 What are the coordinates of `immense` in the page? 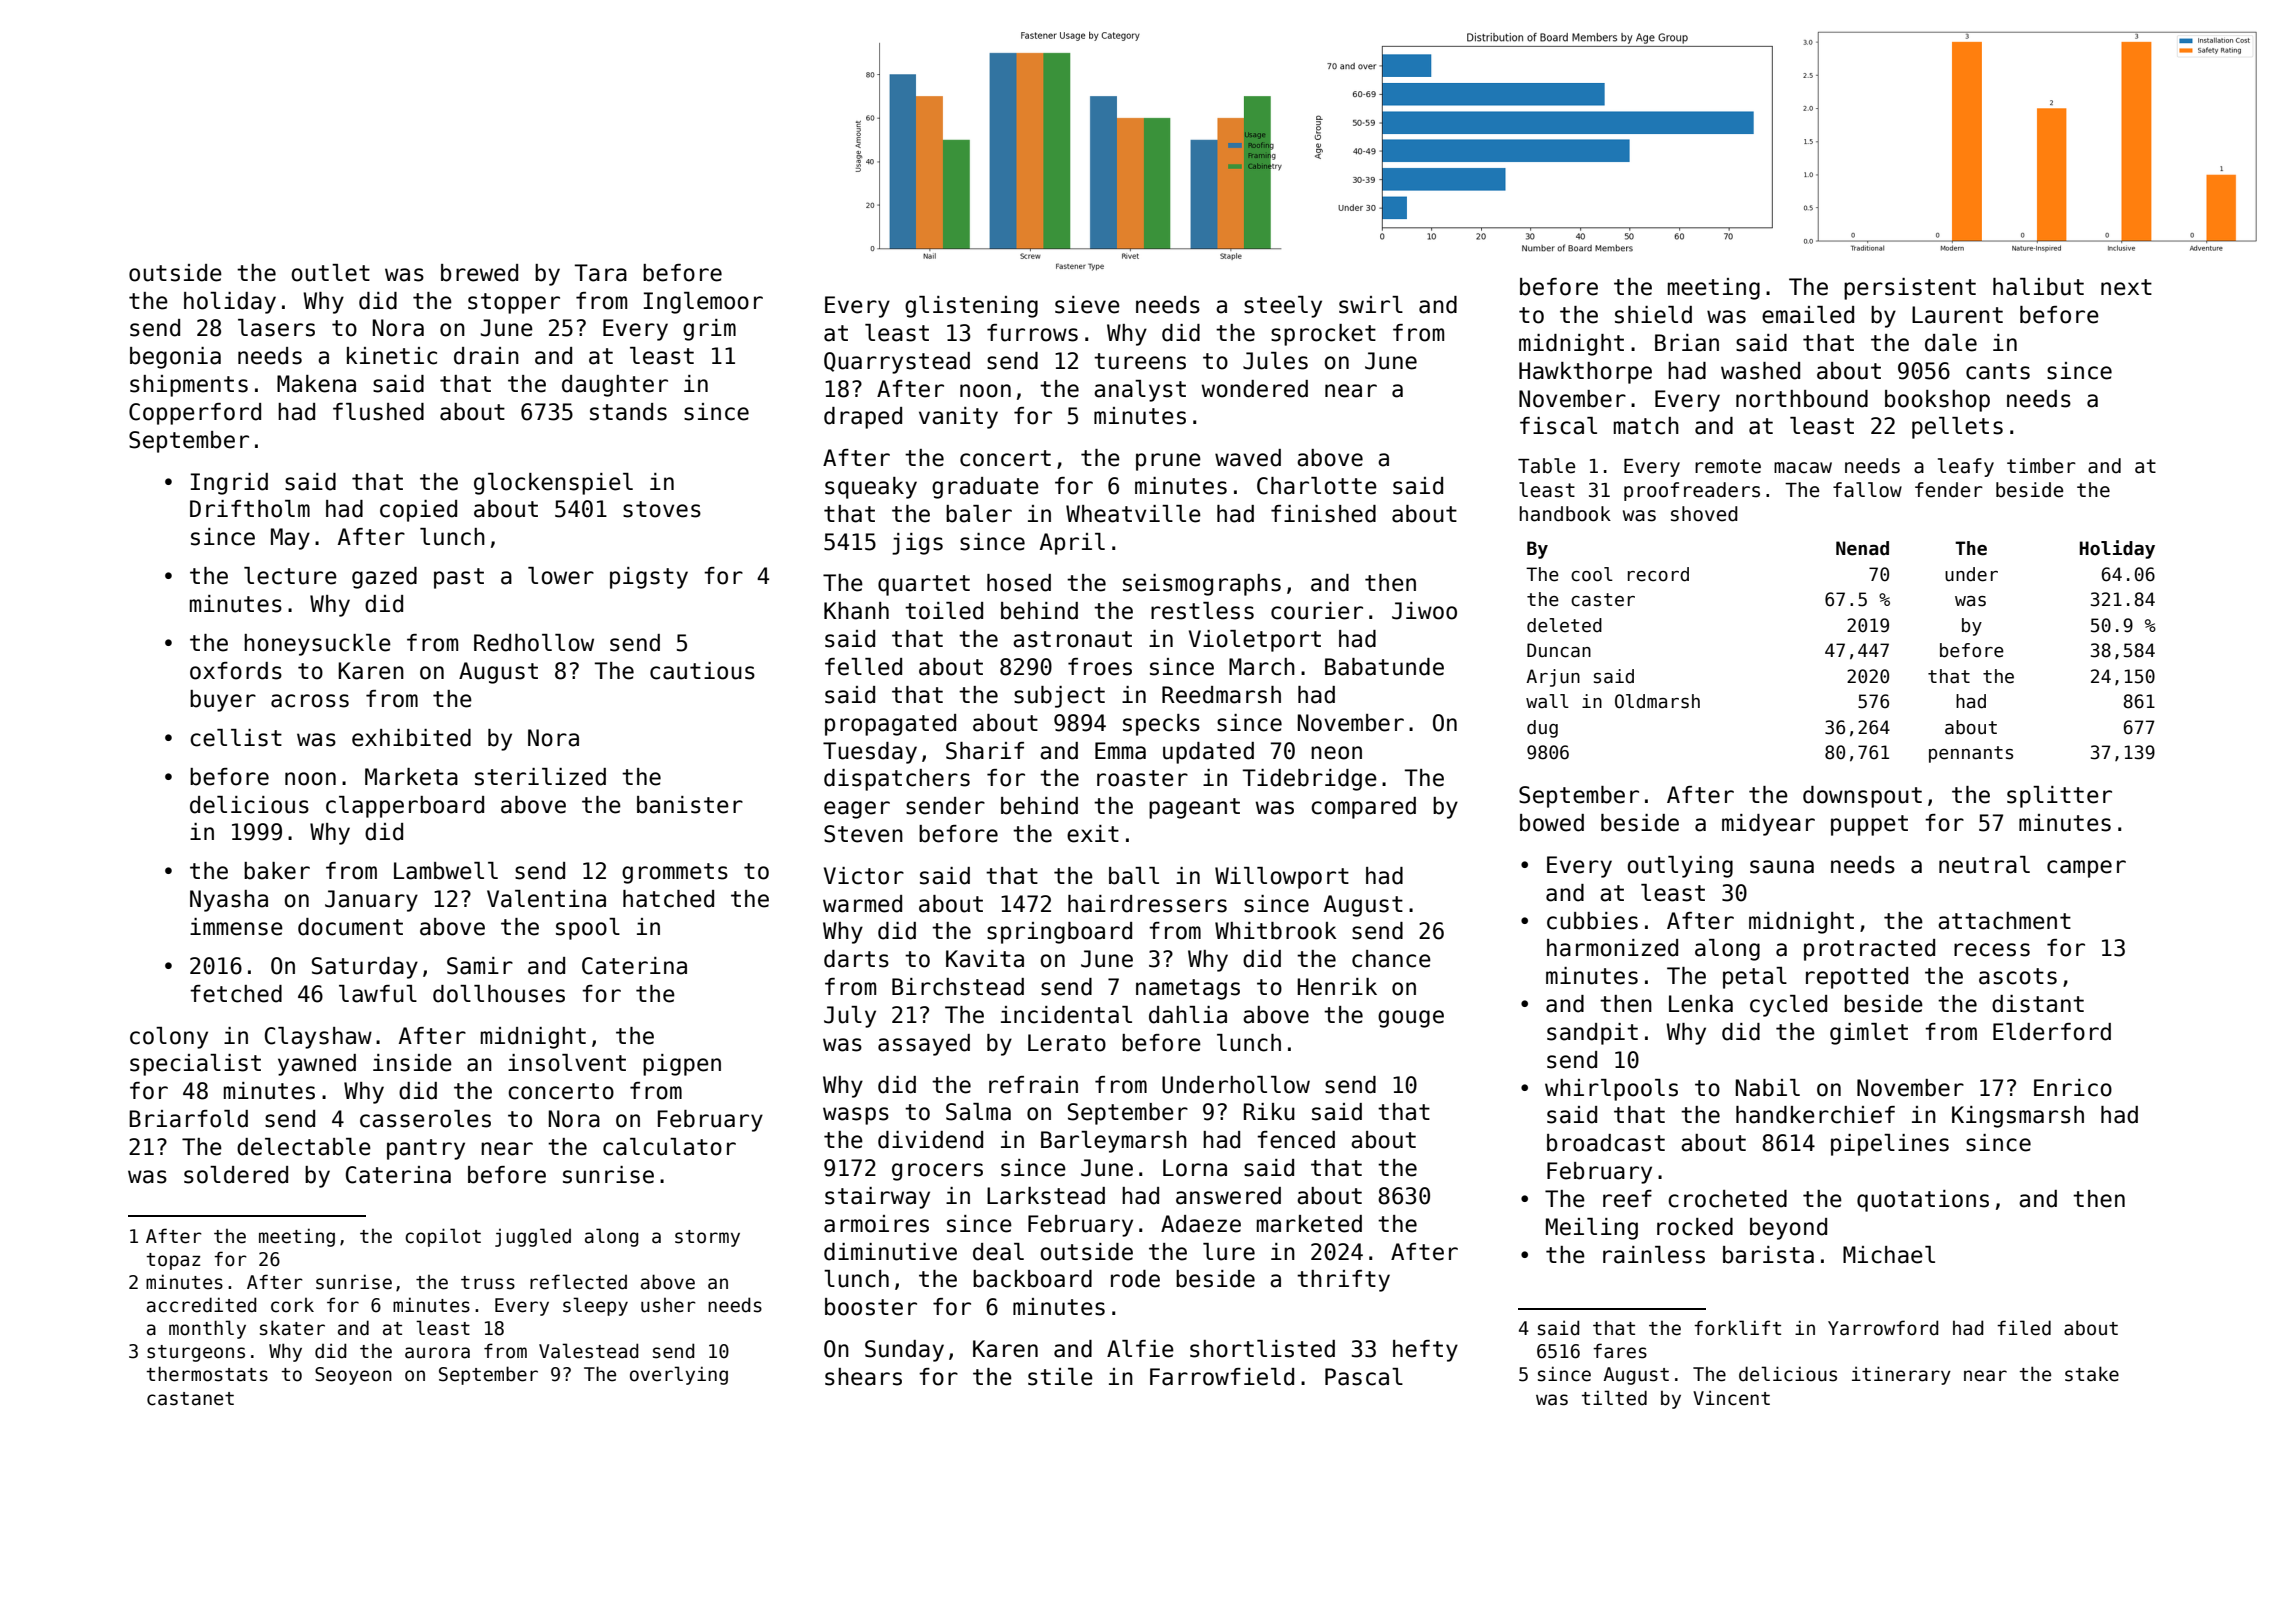 It's located at (236, 927).
